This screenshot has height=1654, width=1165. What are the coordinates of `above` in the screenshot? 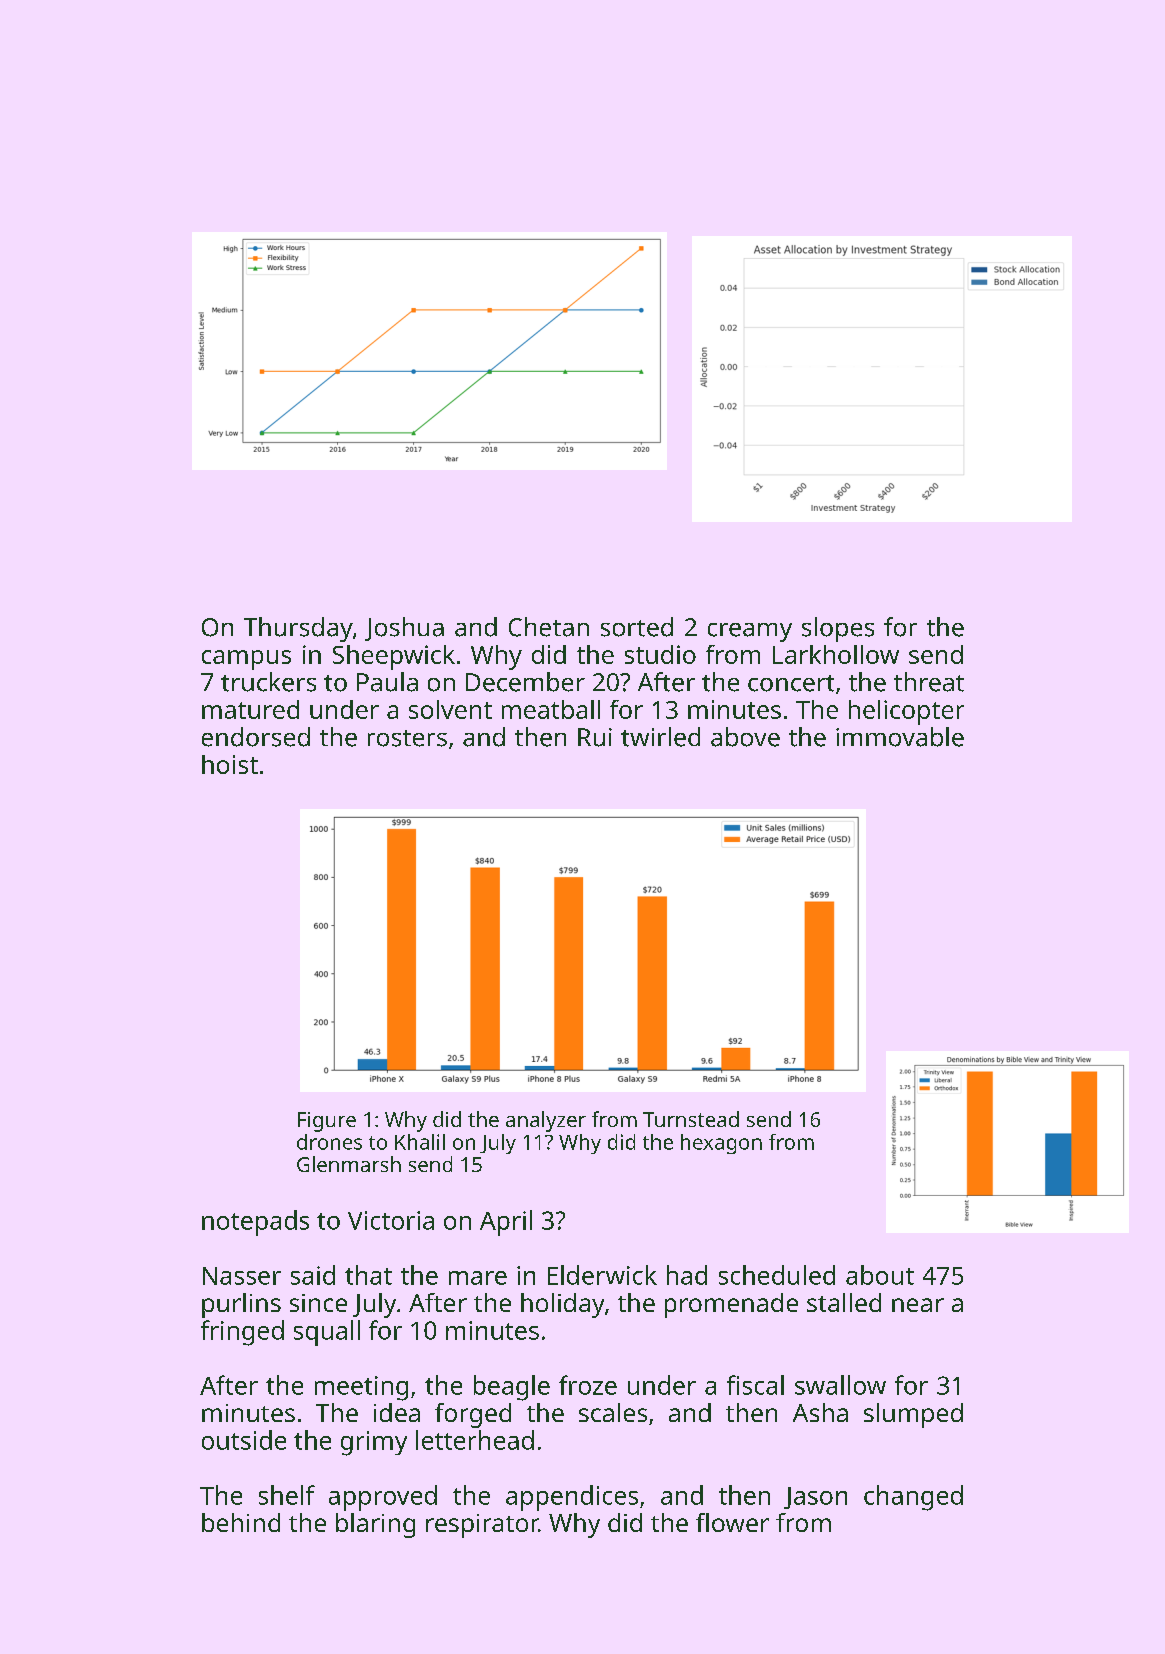 It's located at (745, 737).
